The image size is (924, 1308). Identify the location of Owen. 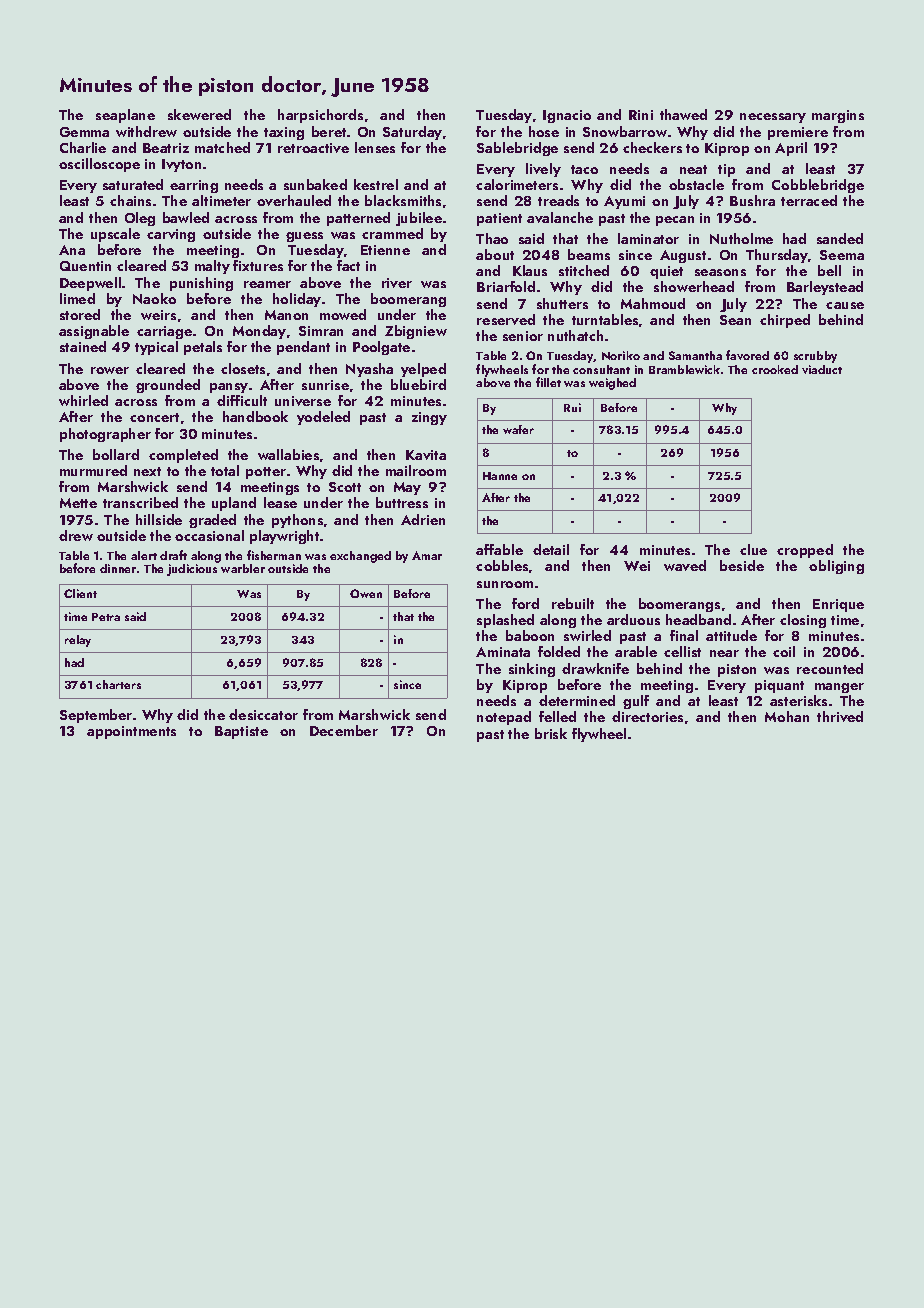
(366, 593).
